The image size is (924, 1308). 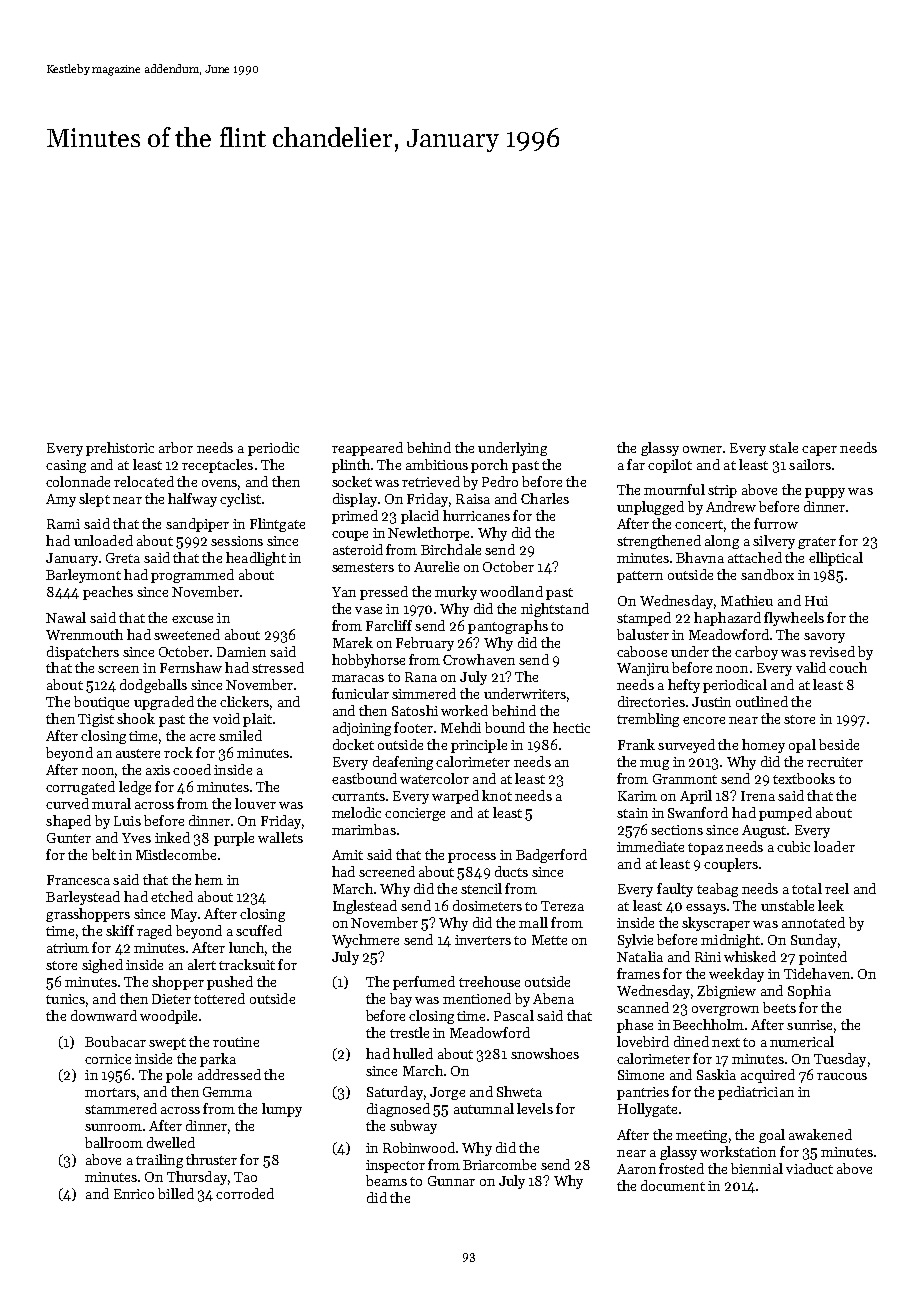 What do you see at coordinates (230, 983) in the screenshot?
I see `pushed` at bounding box center [230, 983].
